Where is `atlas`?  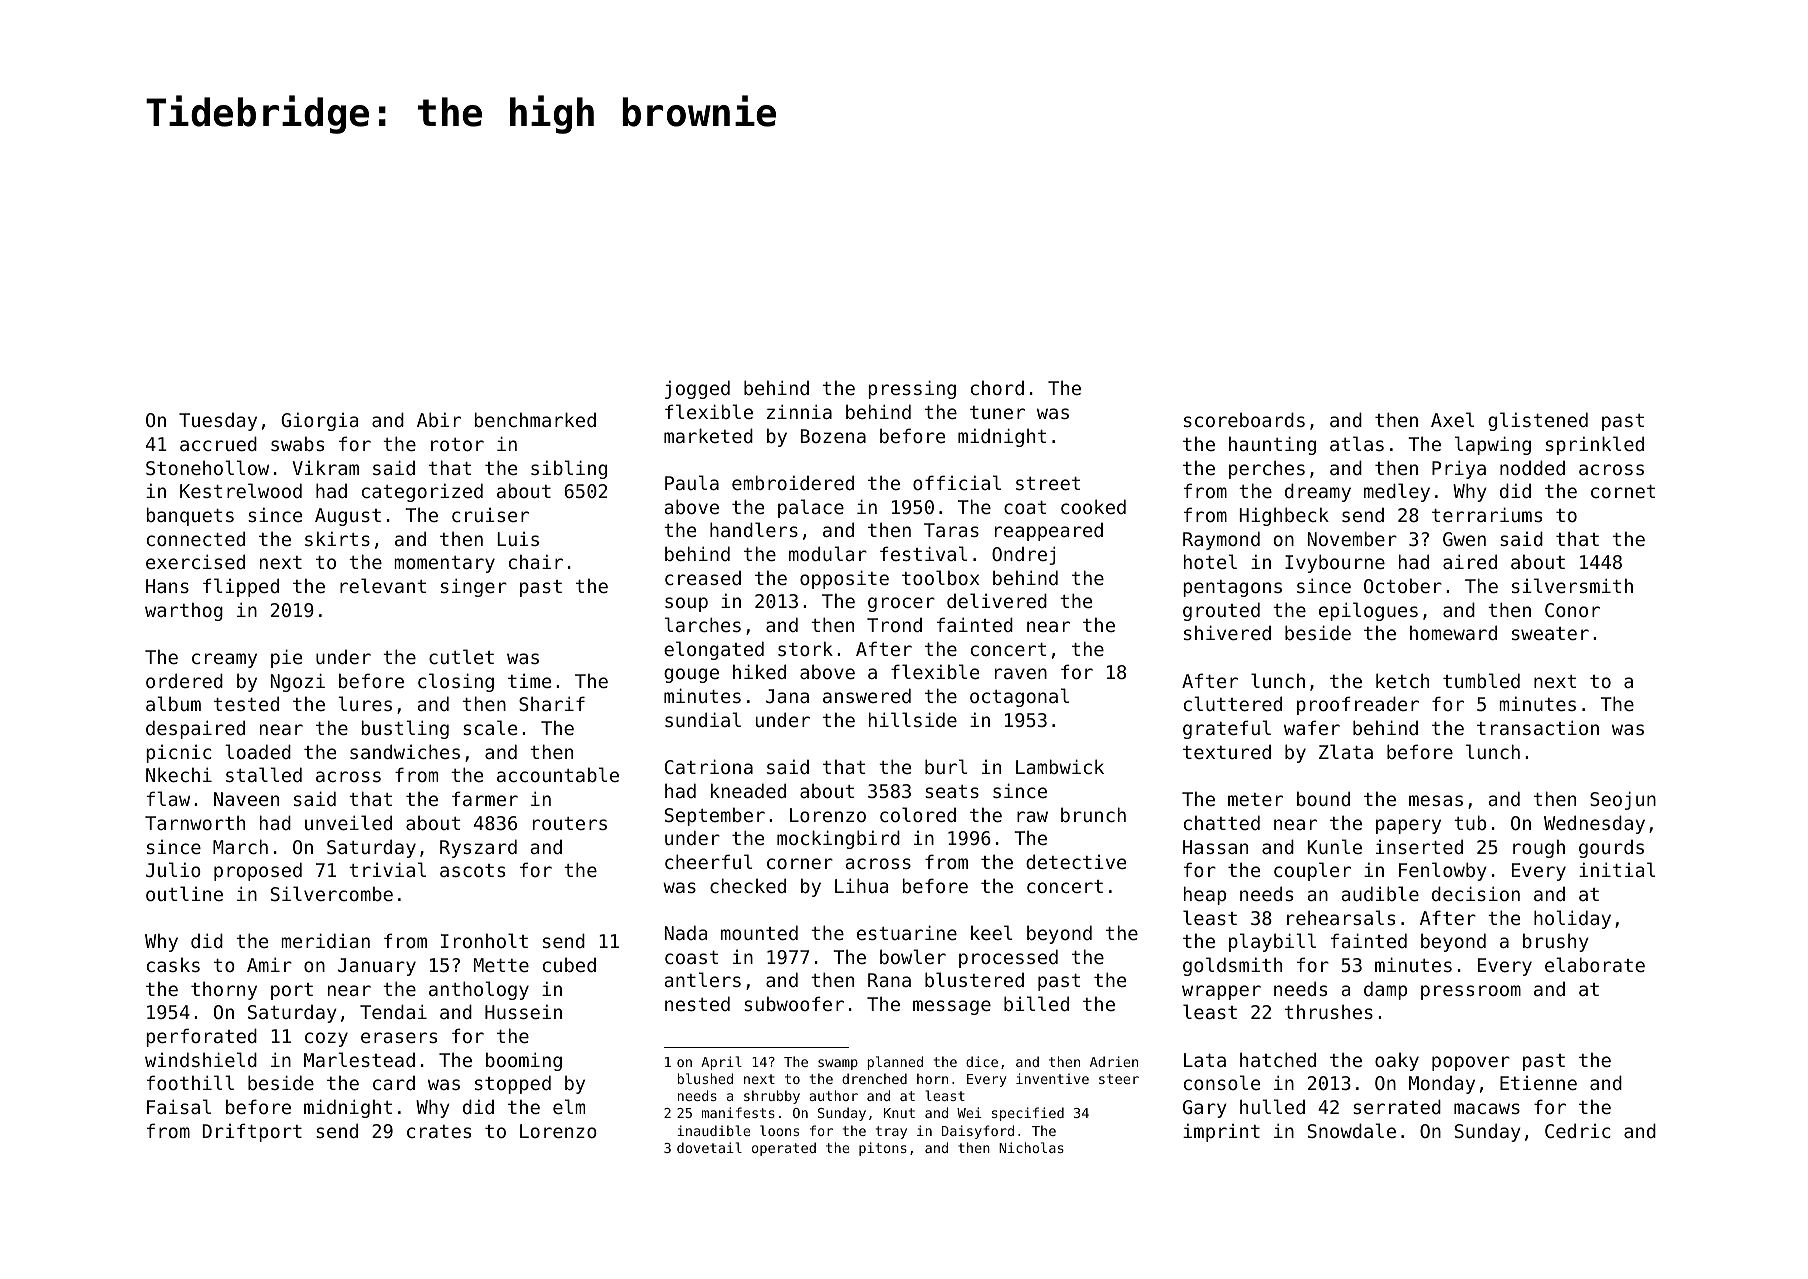
atlas is located at coordinates (1357, 443).
